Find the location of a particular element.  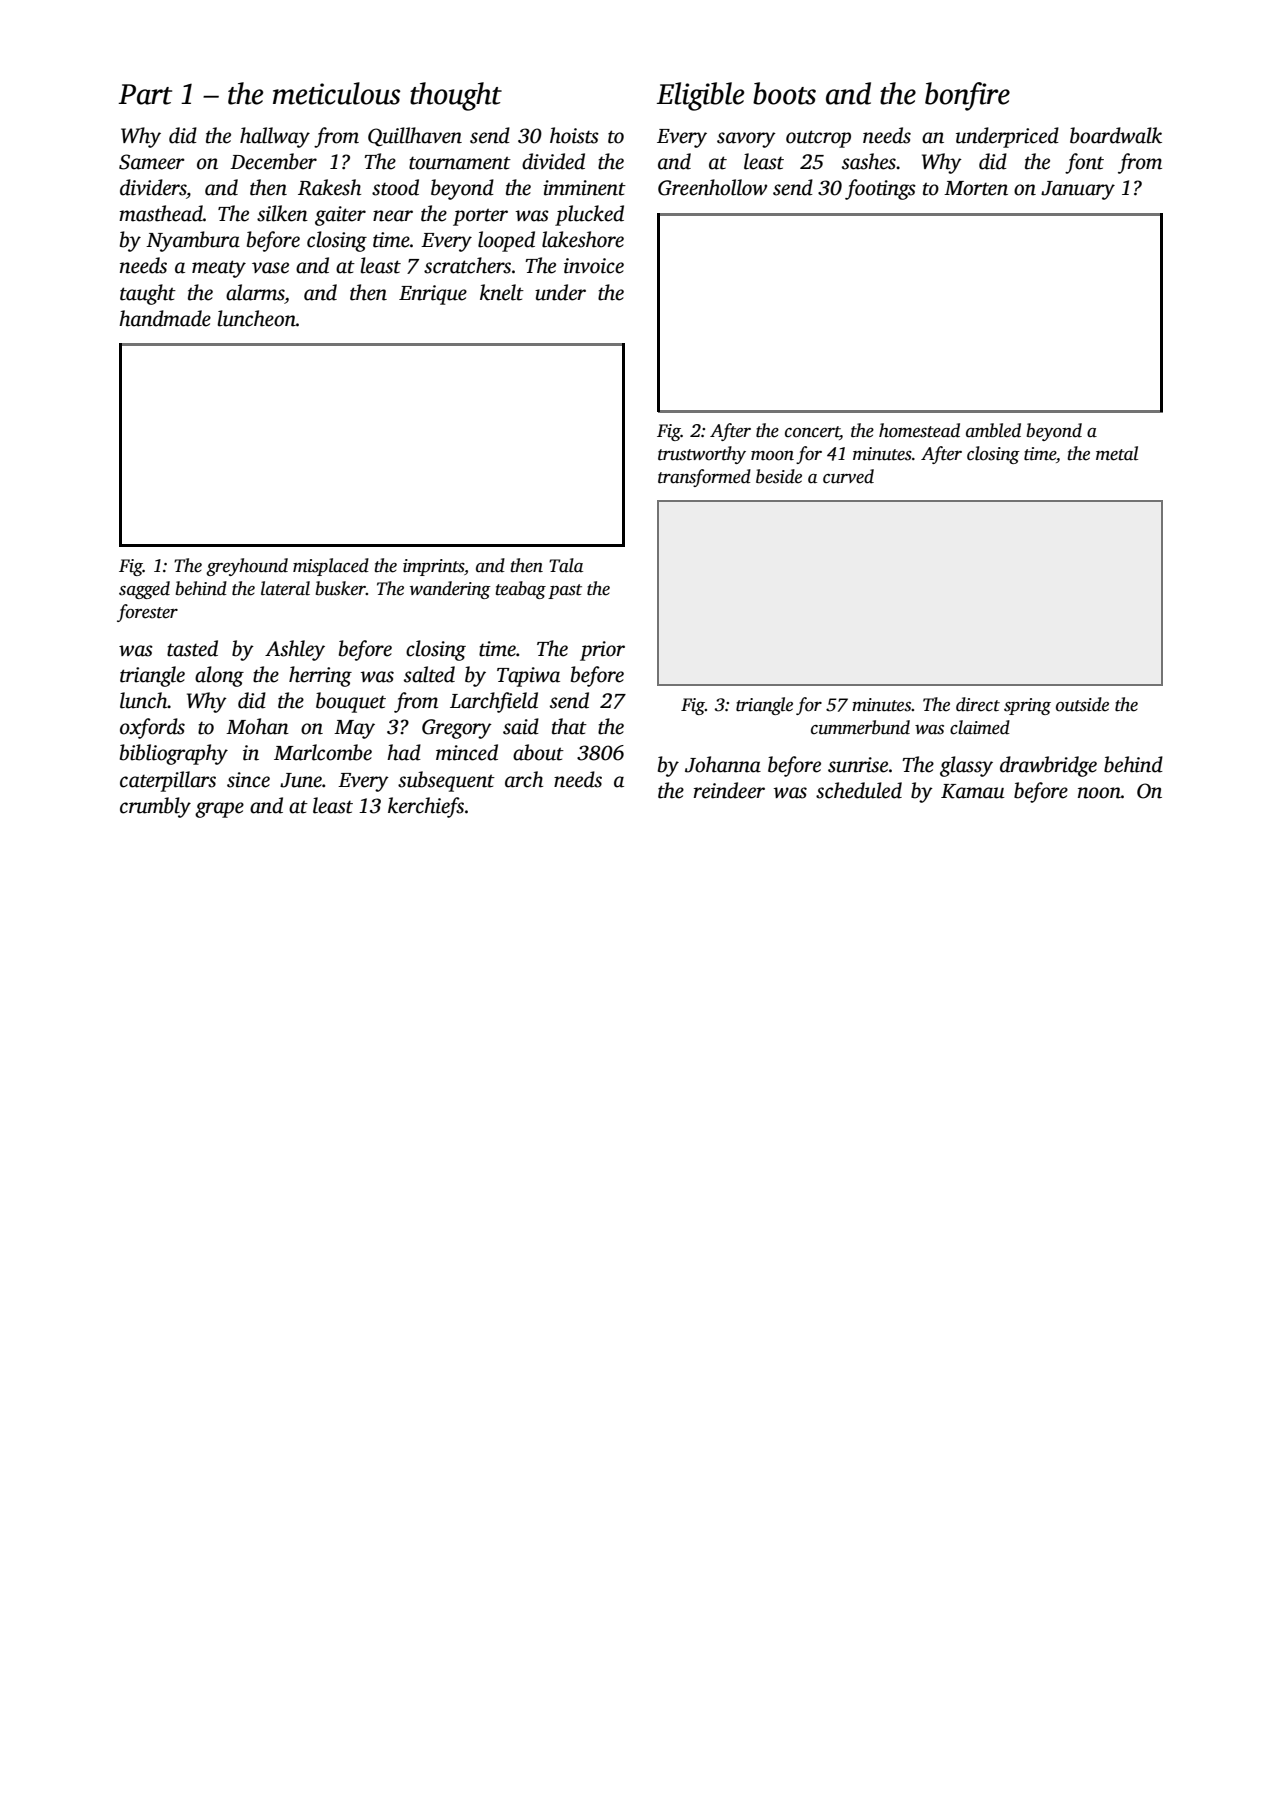

noon is located at coordinates (1099, 793).
